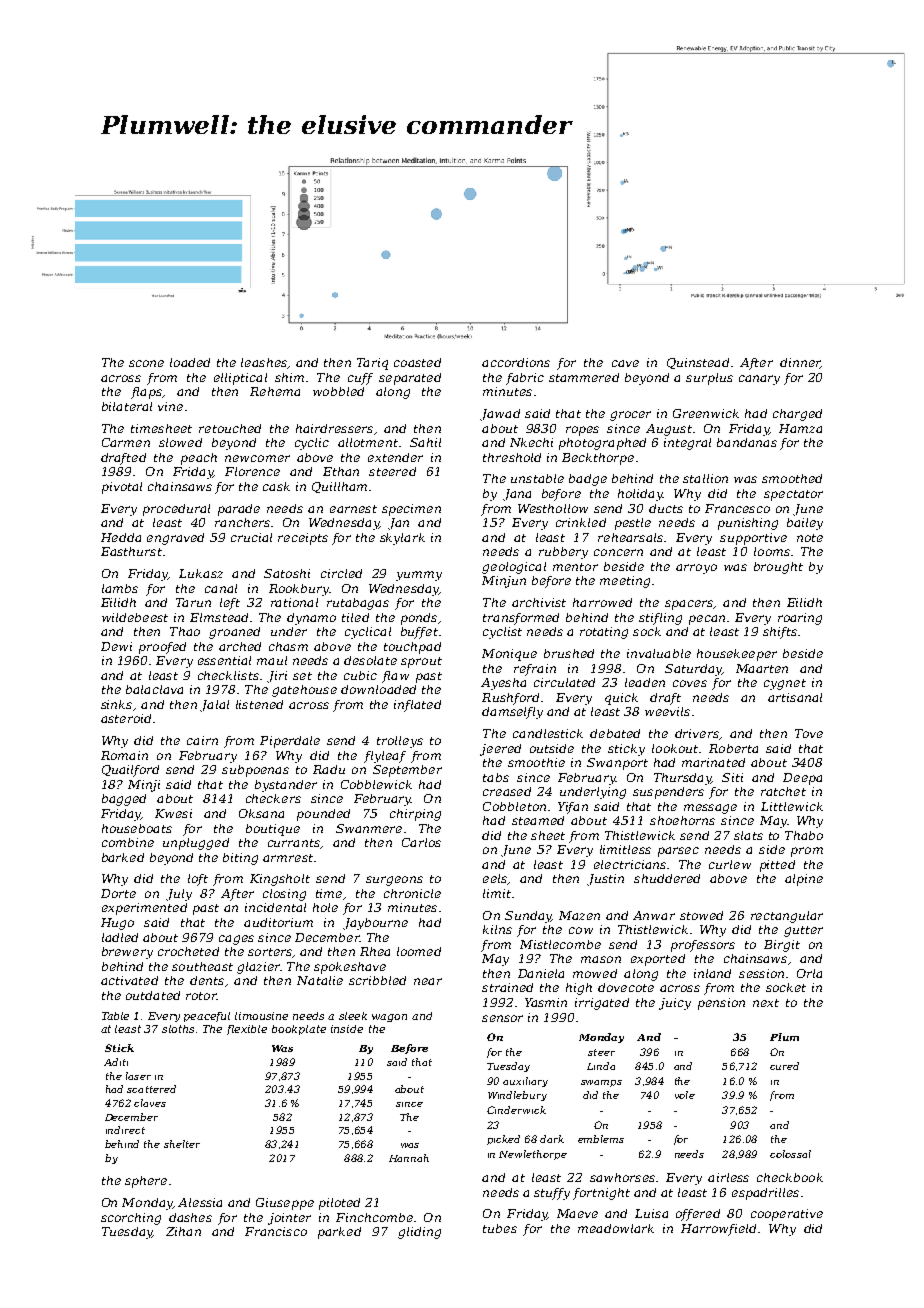  Describe the element at coordinates (374, 1217) in the screenshot. I see `Finchcombe` at that location.
